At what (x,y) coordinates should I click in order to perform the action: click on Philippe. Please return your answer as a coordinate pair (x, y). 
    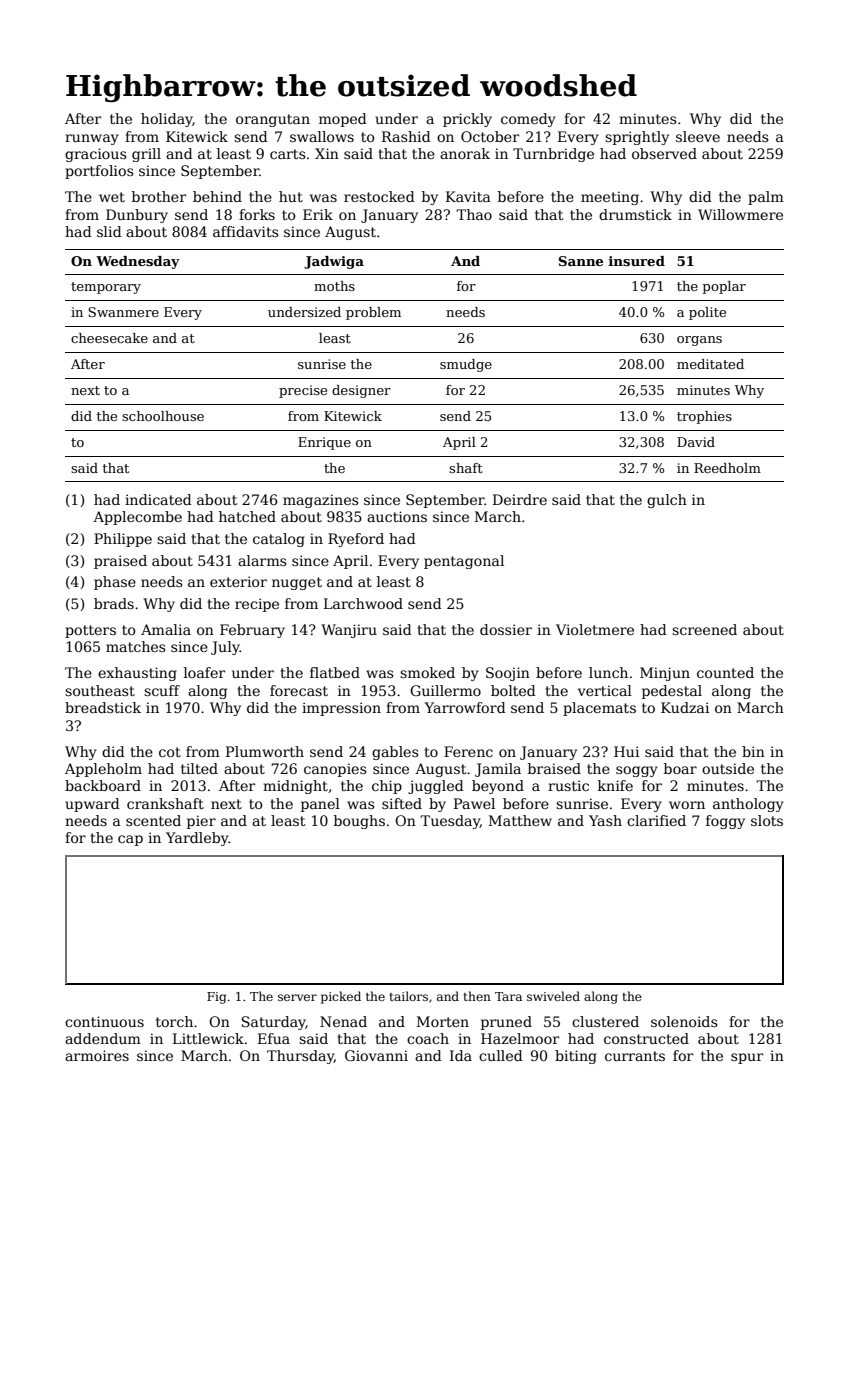
    Looking at the image, I should click on (123, 540).
